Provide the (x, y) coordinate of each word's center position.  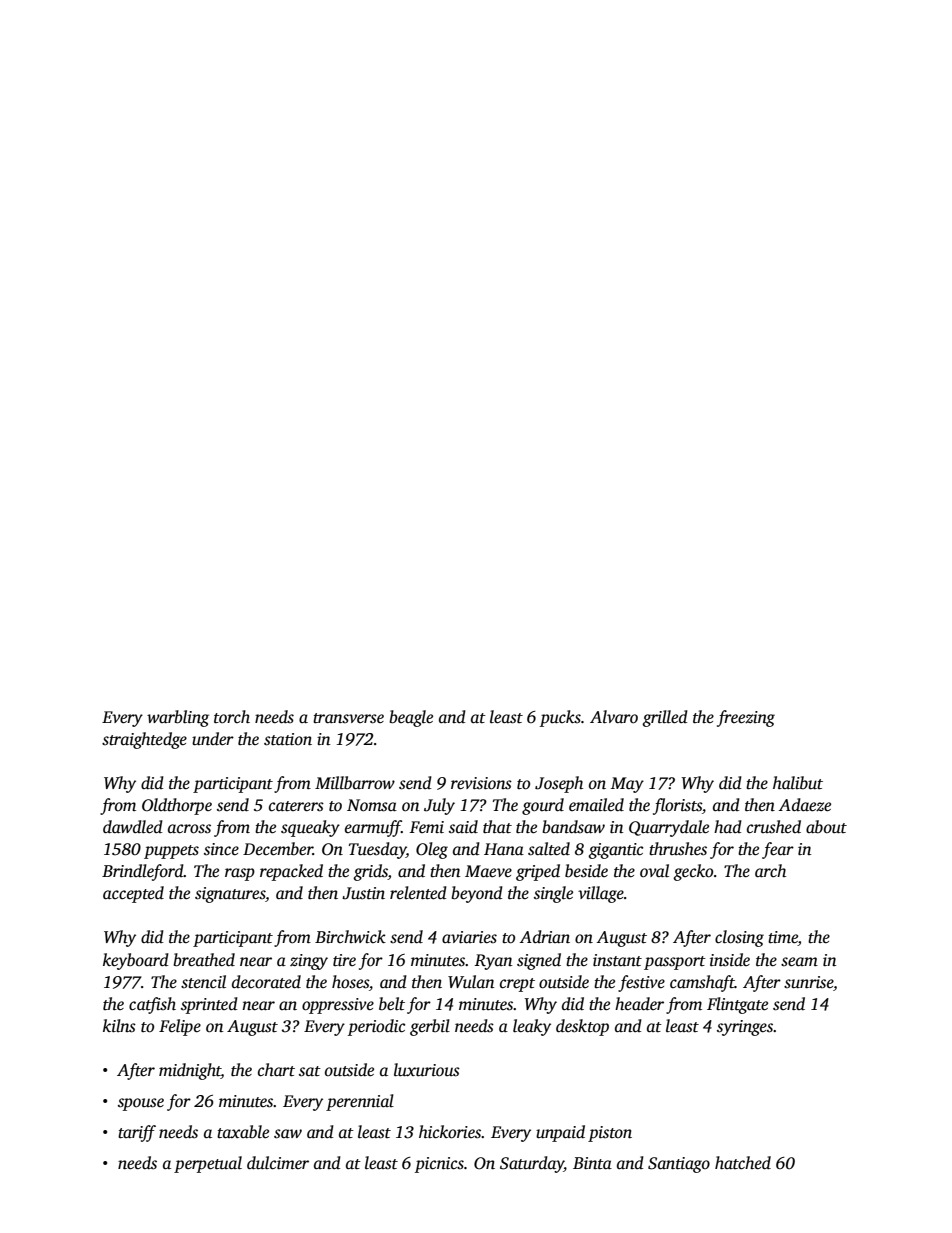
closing (739, 938)
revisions (481, 783)
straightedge (144, 740)
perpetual (208, 1164)
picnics (439, 1165)
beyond (477, 894)
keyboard (136, 961)
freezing (746, 718)
